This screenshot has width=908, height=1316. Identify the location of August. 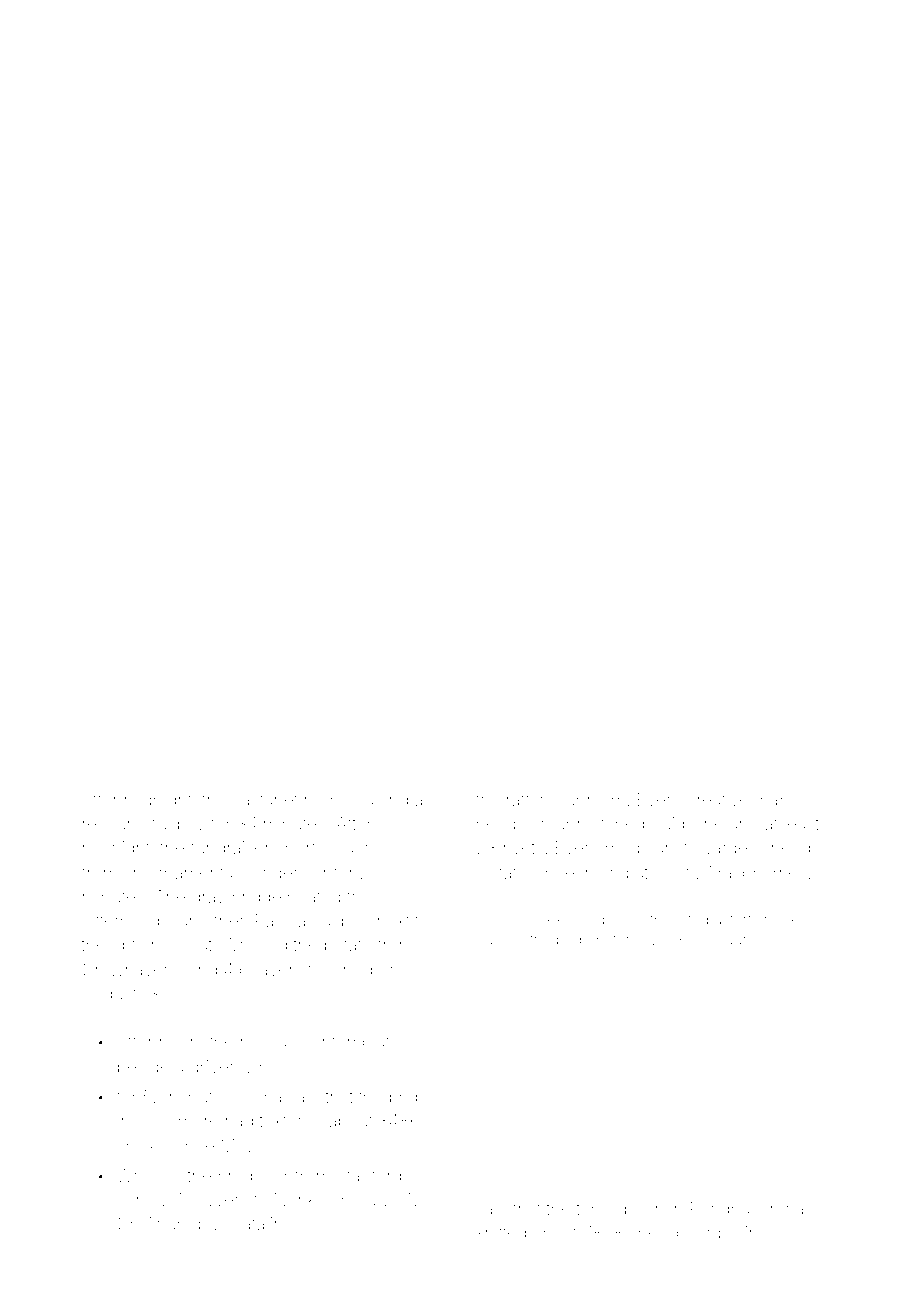
(109, 995).
